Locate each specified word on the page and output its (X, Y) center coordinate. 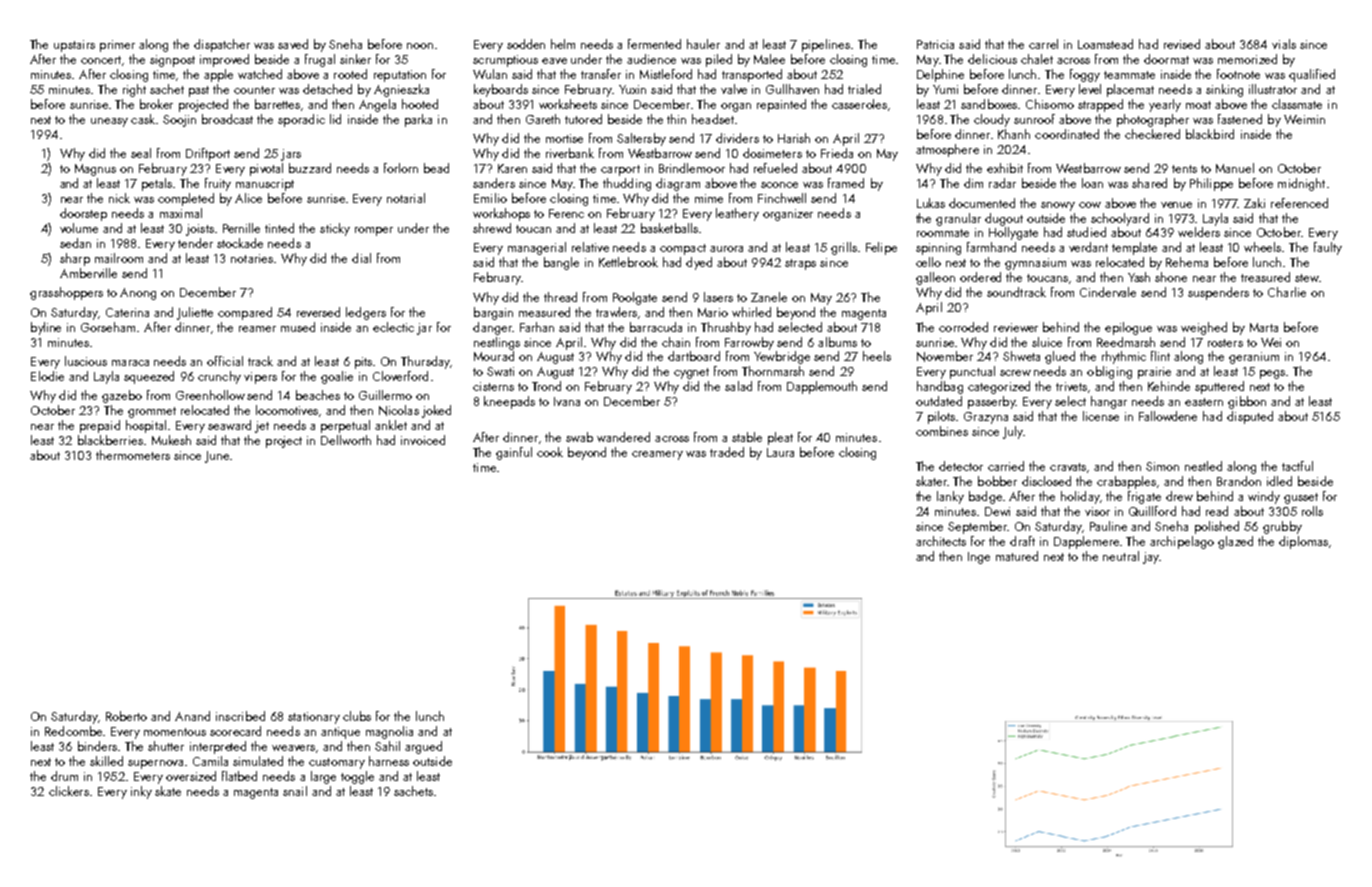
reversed (318, 312)
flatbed (239, 776)
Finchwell (782, 198)
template (1134, 248)
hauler (703, 44)
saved (293, 44)
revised (1182, 44)
